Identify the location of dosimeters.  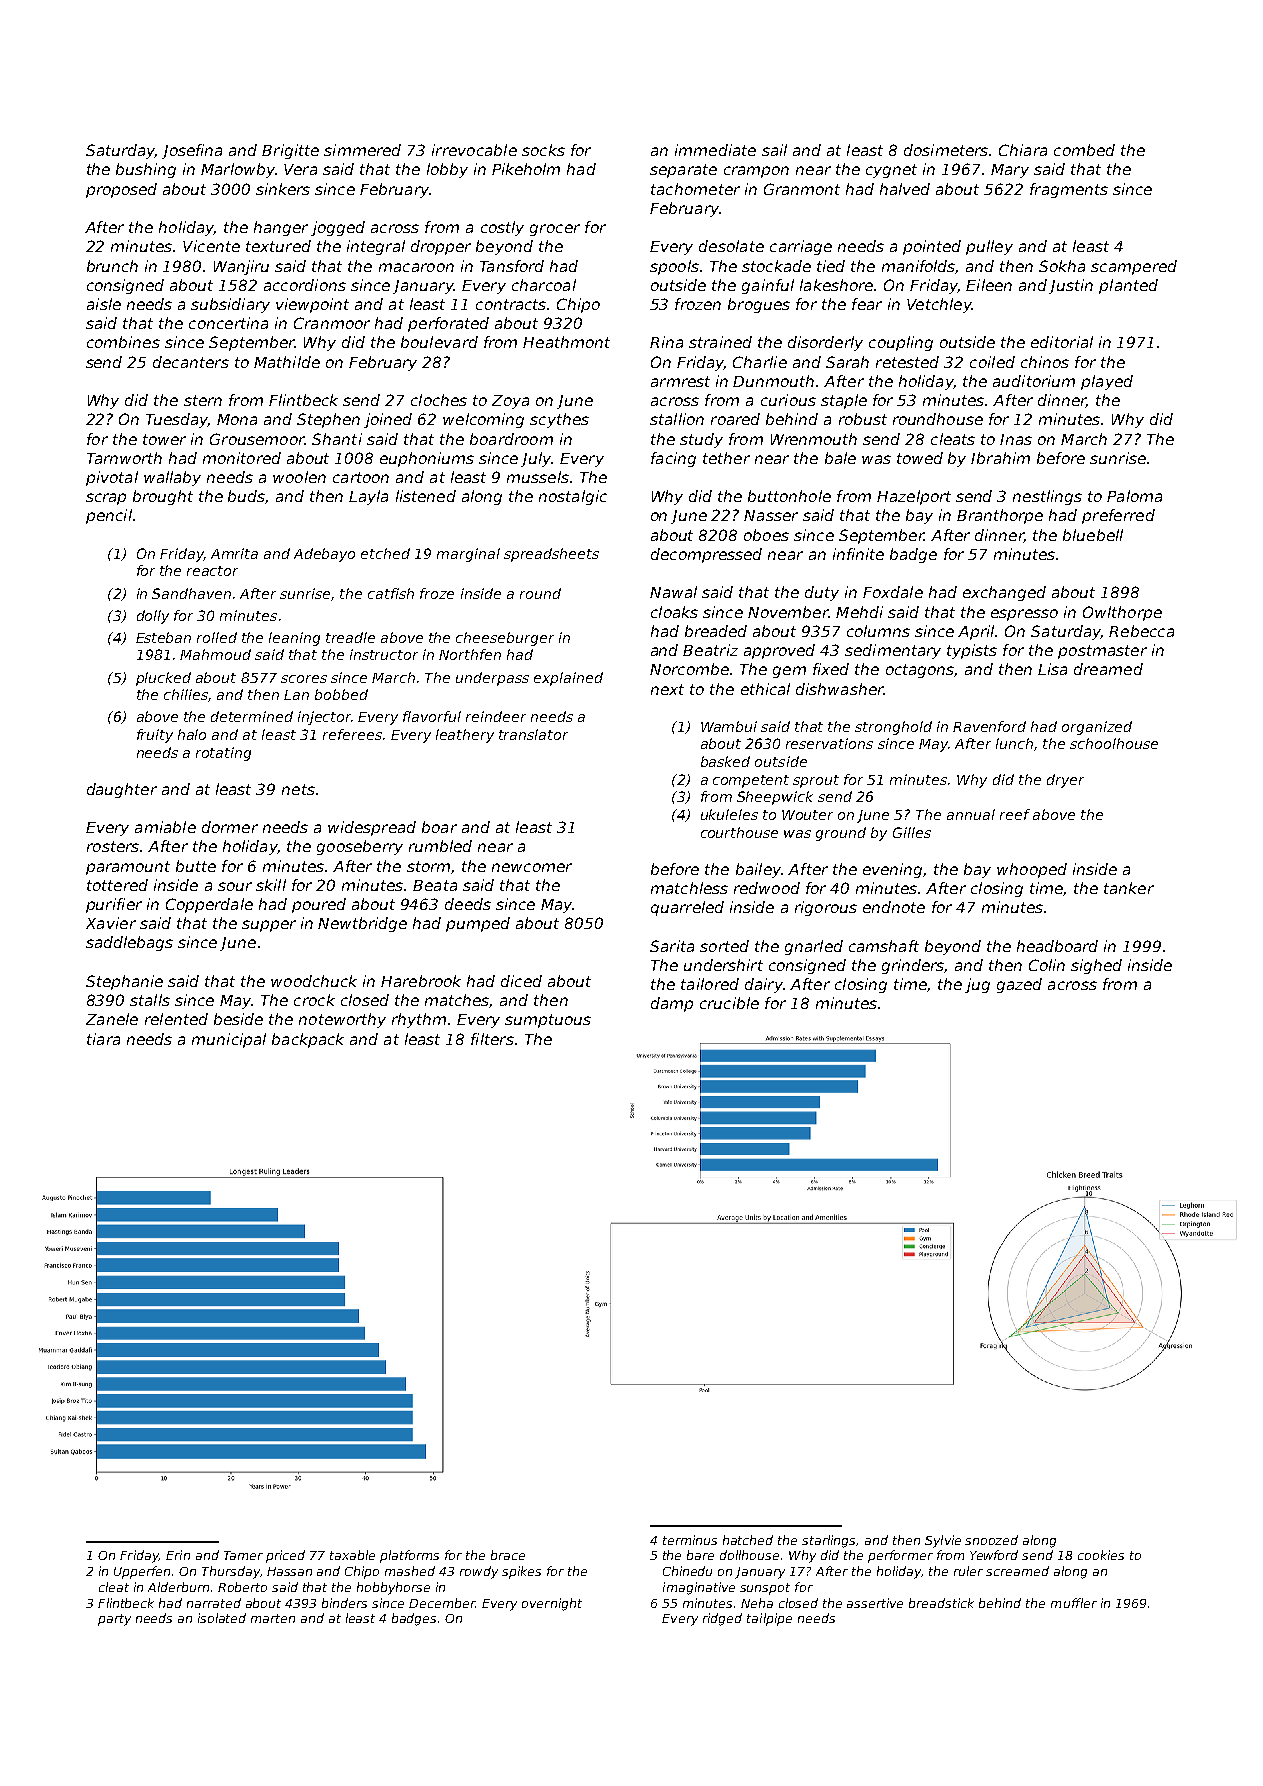
(946, 150).
